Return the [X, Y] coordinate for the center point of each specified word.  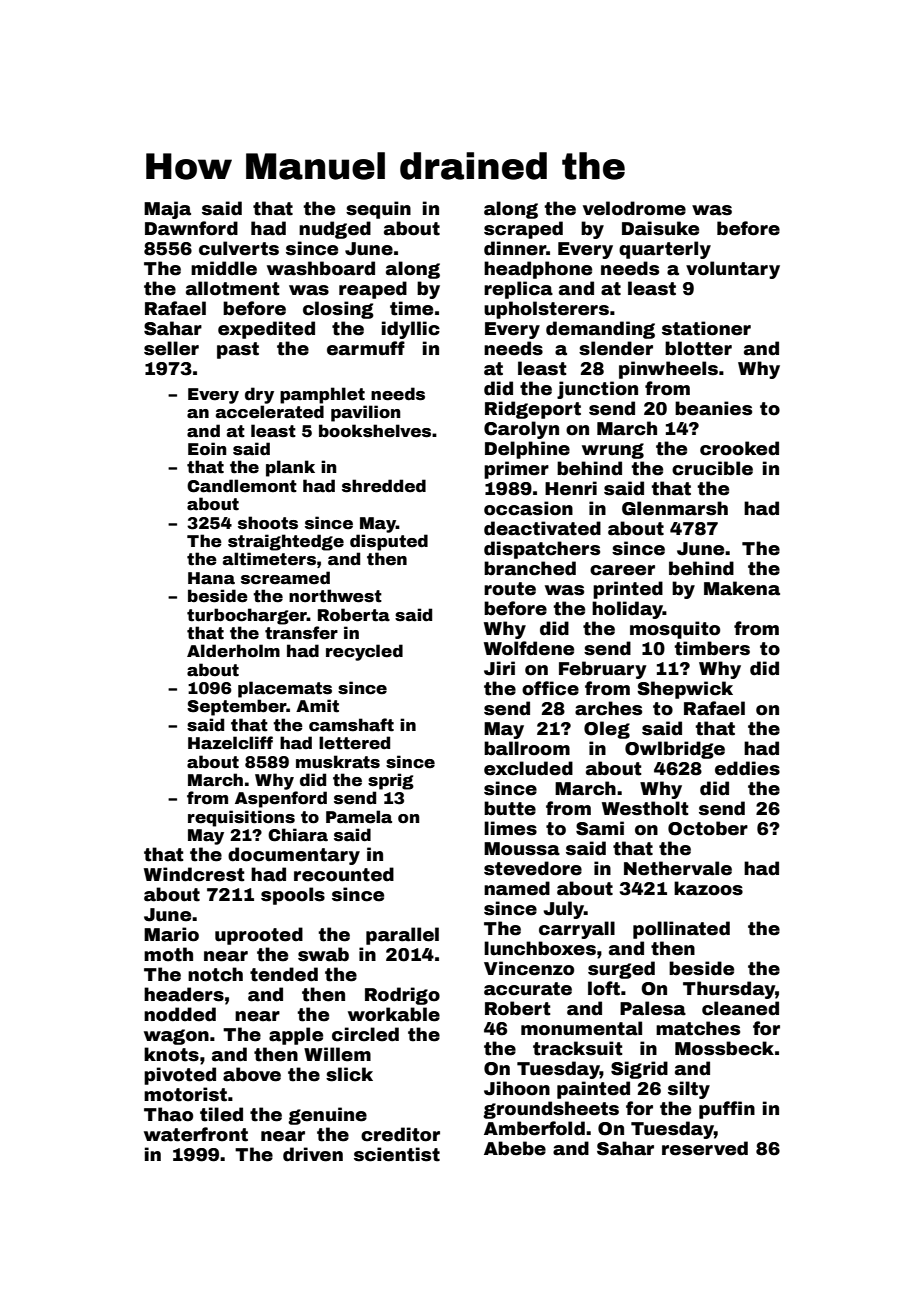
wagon [176, 1037]
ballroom [527, 748]
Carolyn [521, 430]
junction [597, 390]
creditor [400, 1134]
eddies [747, 768]
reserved [705, 1148]
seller [171, 348]
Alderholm [233, 651]
